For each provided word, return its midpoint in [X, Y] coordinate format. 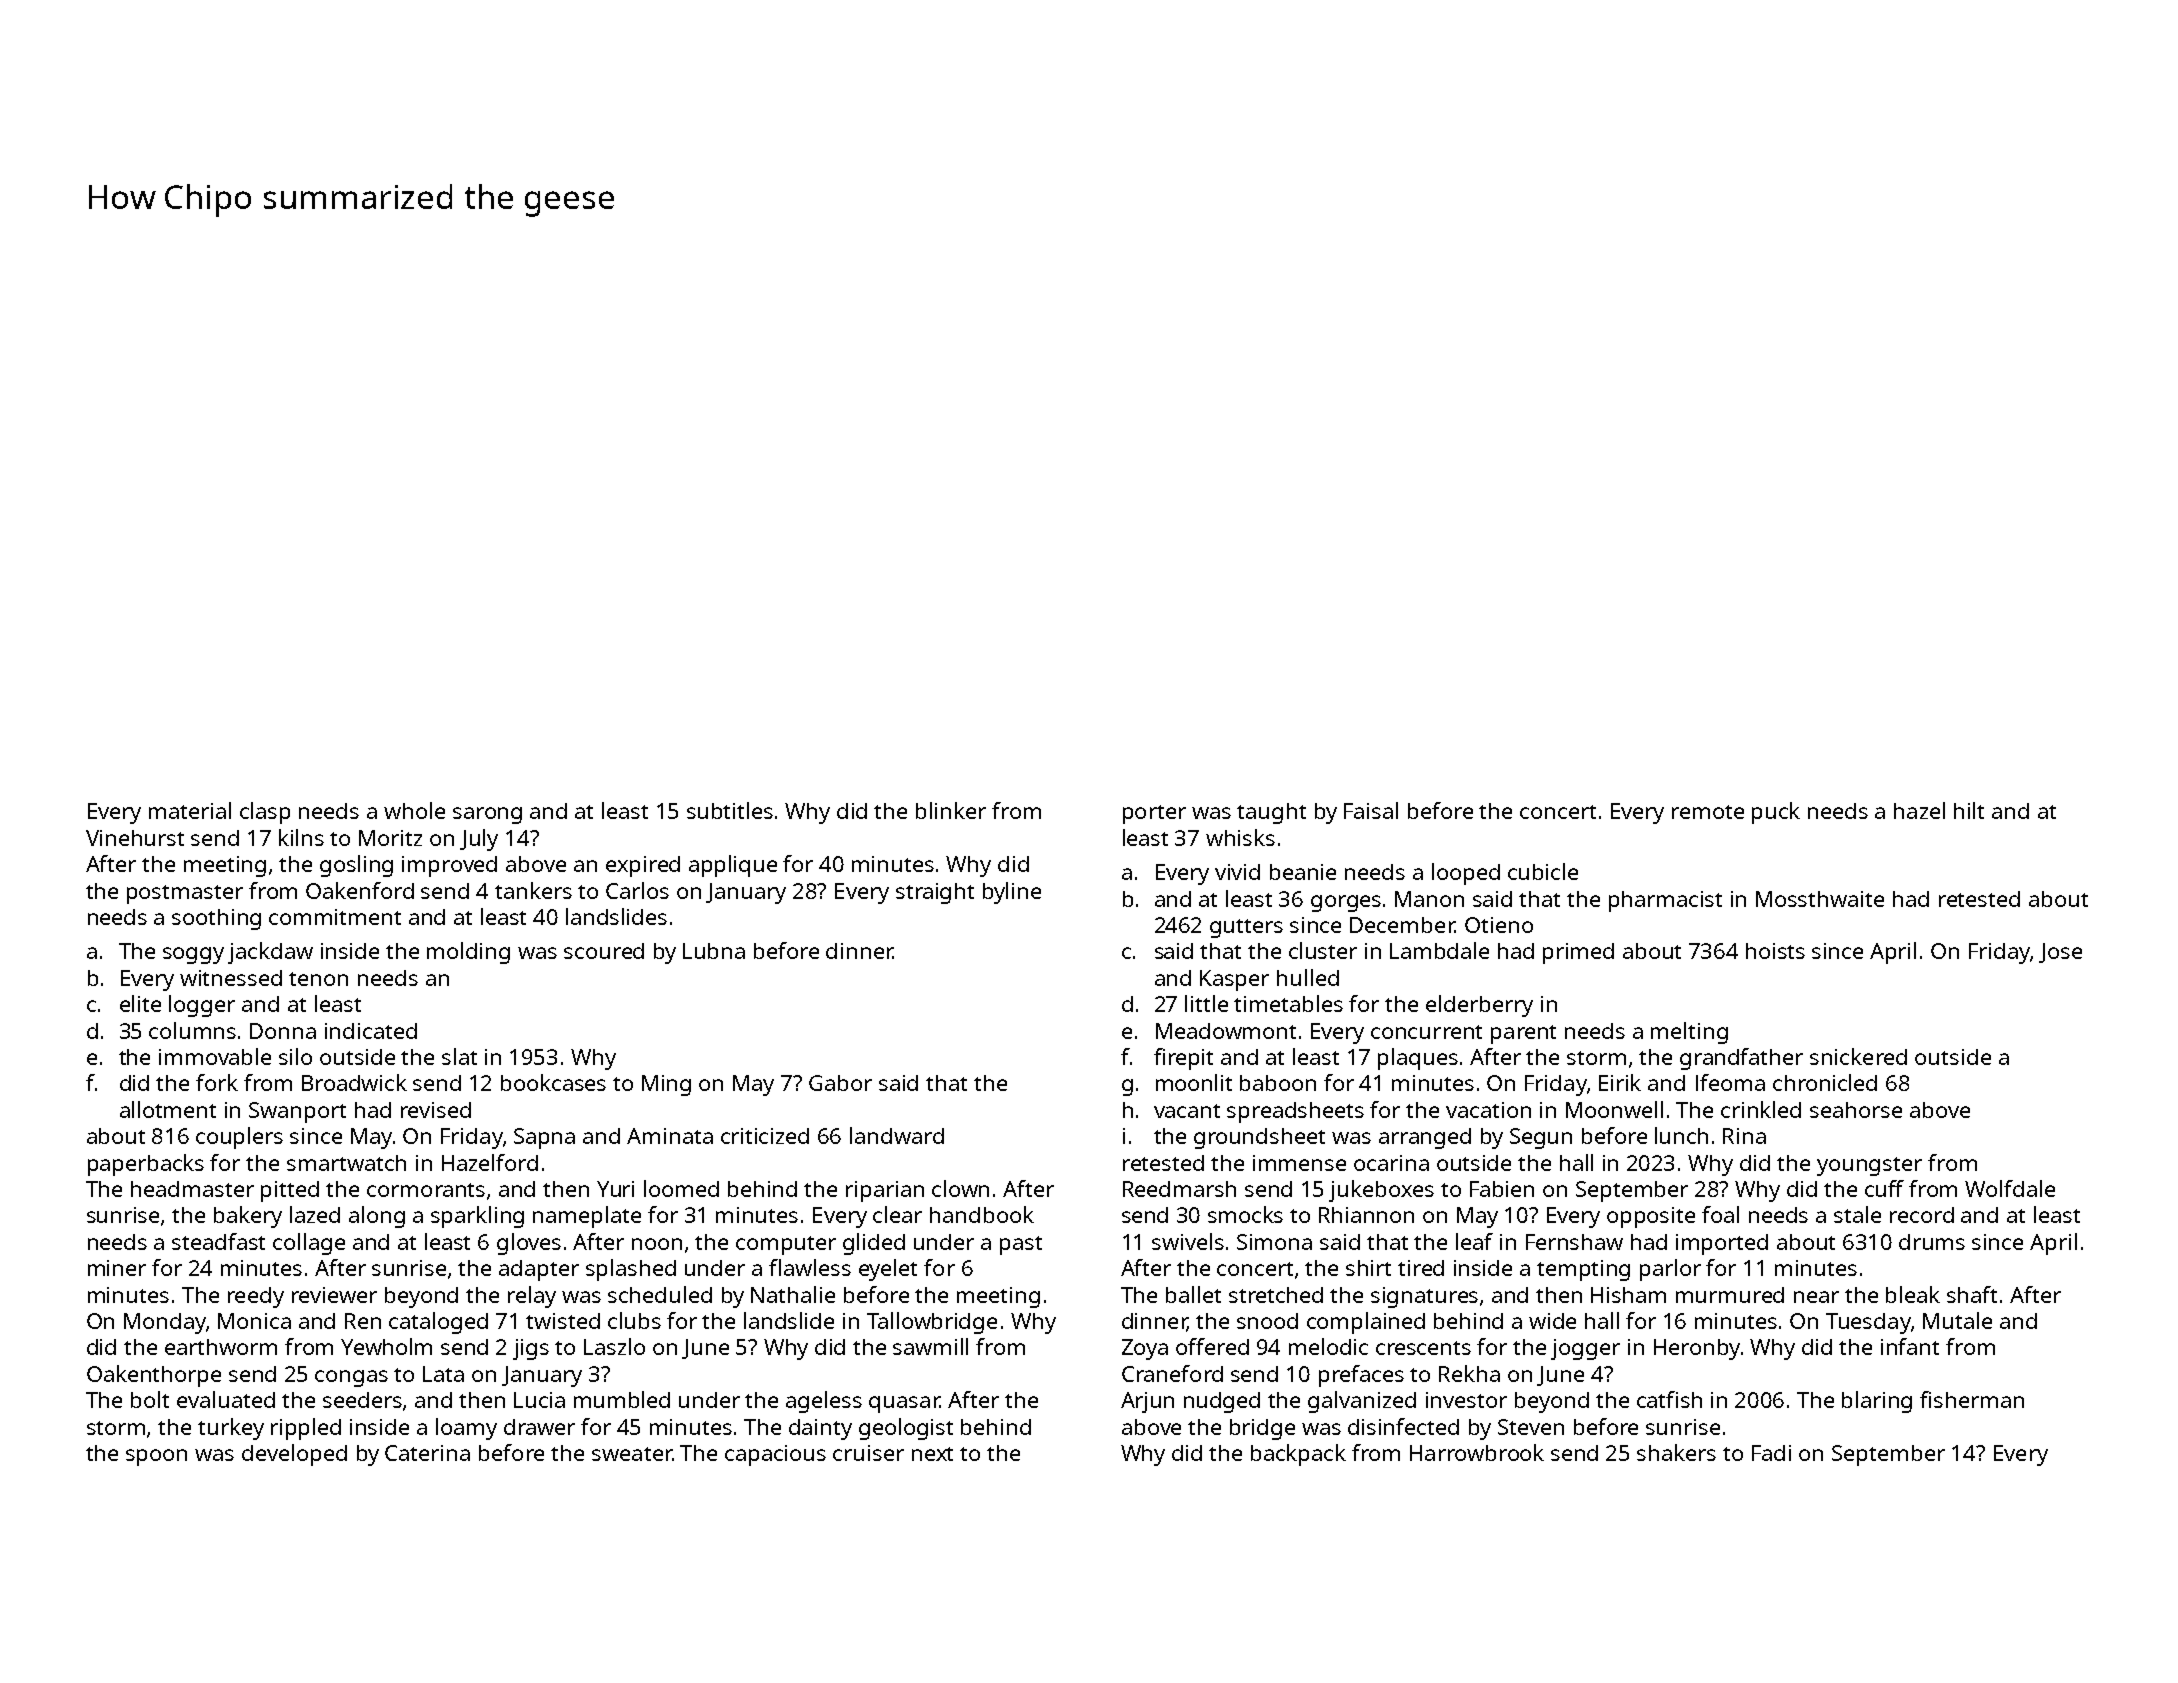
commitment [335, 917]
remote [1708, 812]
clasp [265, 813]
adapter [539, 1270]
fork [217, 1082]
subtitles [730, 810]
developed [294, 1455]
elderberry [1479, 1006]
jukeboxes [1381, 1191]
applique [733, 866]
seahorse [1856, 1110]
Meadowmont [1226, 1031]
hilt [1969, 810]
